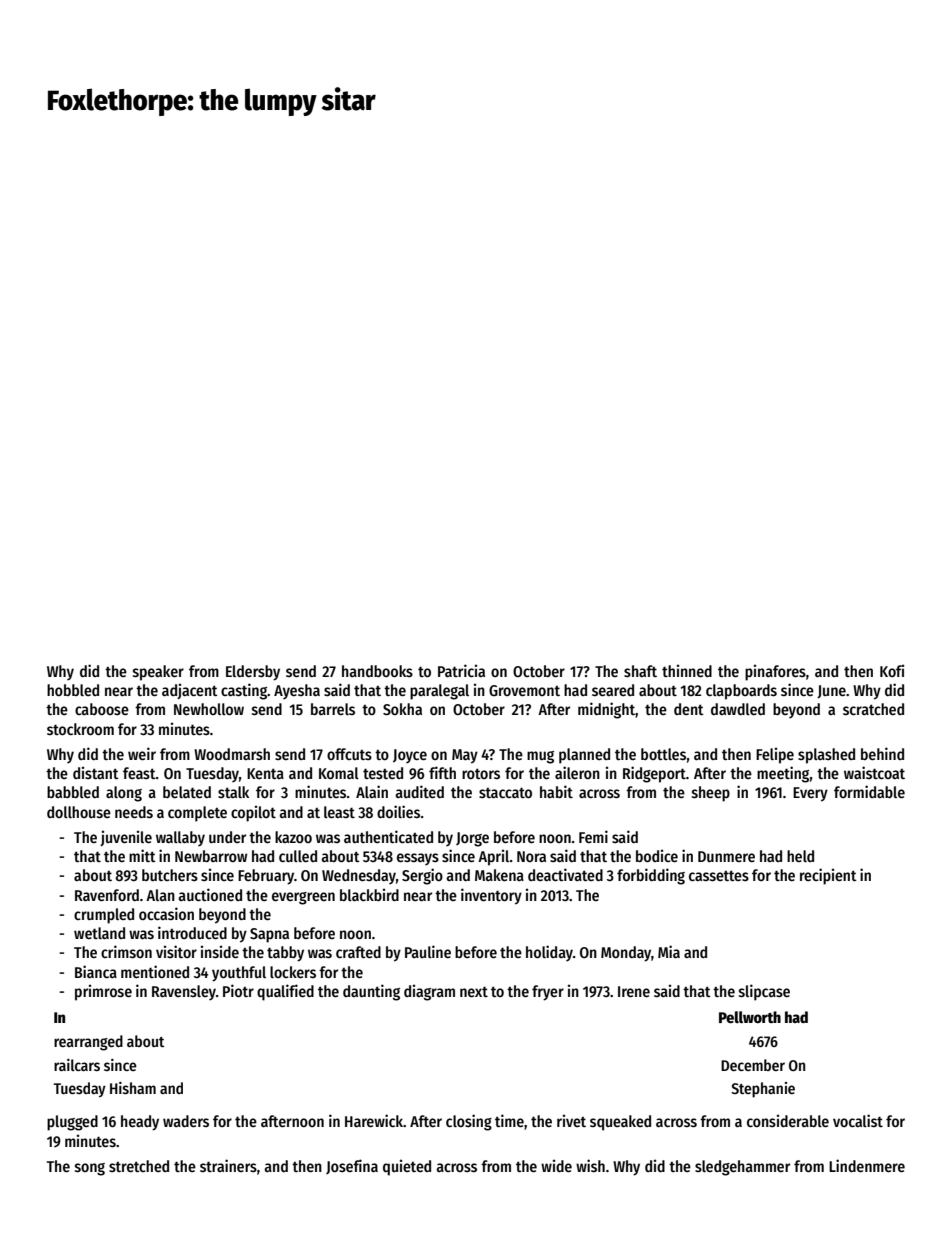  Describe the element at coordinates (142, 753) in the page. I see `weir` at that location.
